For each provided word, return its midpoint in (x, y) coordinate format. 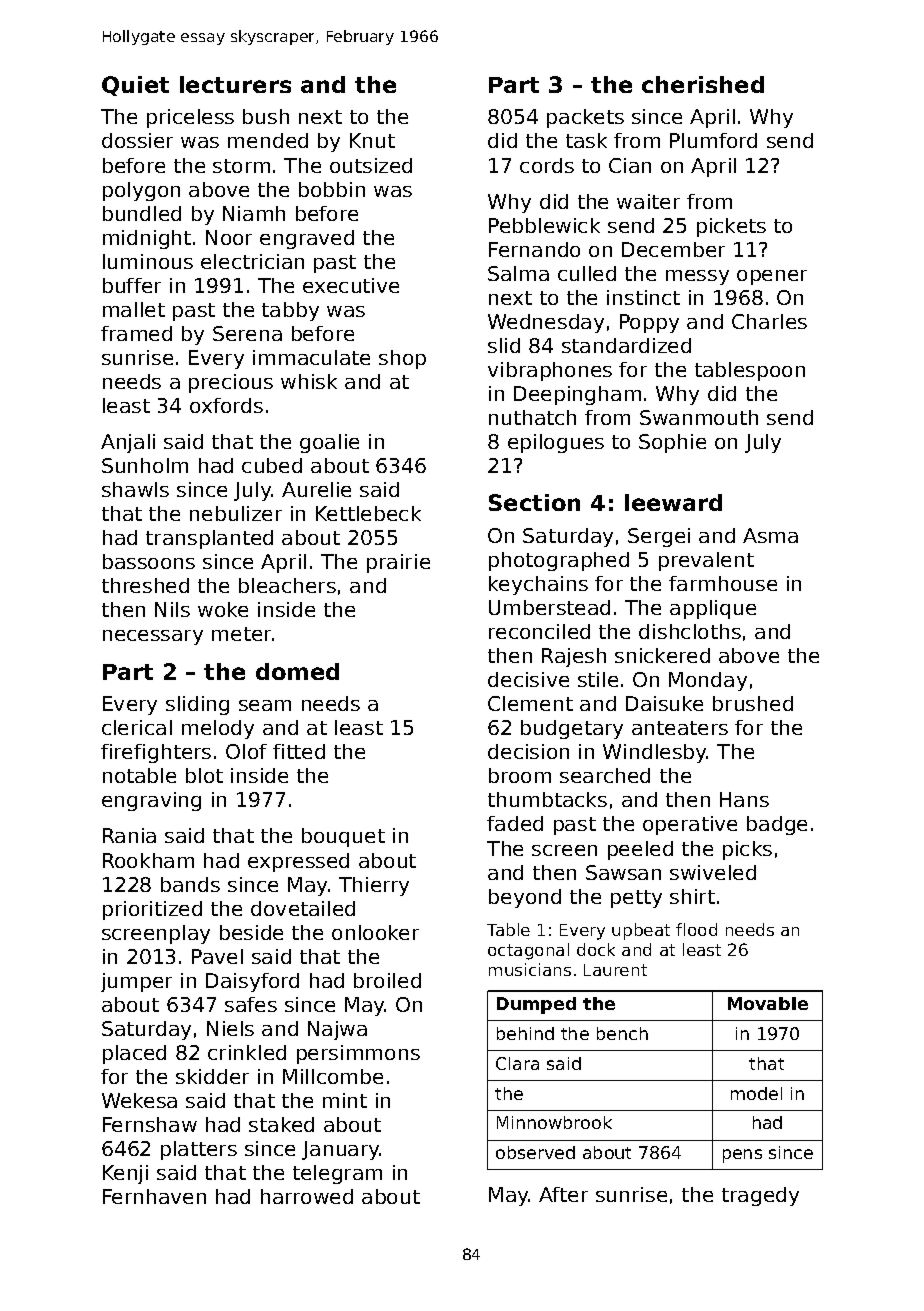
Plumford (713, 140)
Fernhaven (154, 1196)
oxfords (226, 405)
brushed (753, 703)
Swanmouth (699, 417)
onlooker (375, 932)
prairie (398, 563)
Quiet (135, 86)
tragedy (760, 1196)
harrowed (307, 1196)
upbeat (641, 931)
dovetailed (303, 908)
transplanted (209, 539)
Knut (372, 140)
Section (534, 502)
